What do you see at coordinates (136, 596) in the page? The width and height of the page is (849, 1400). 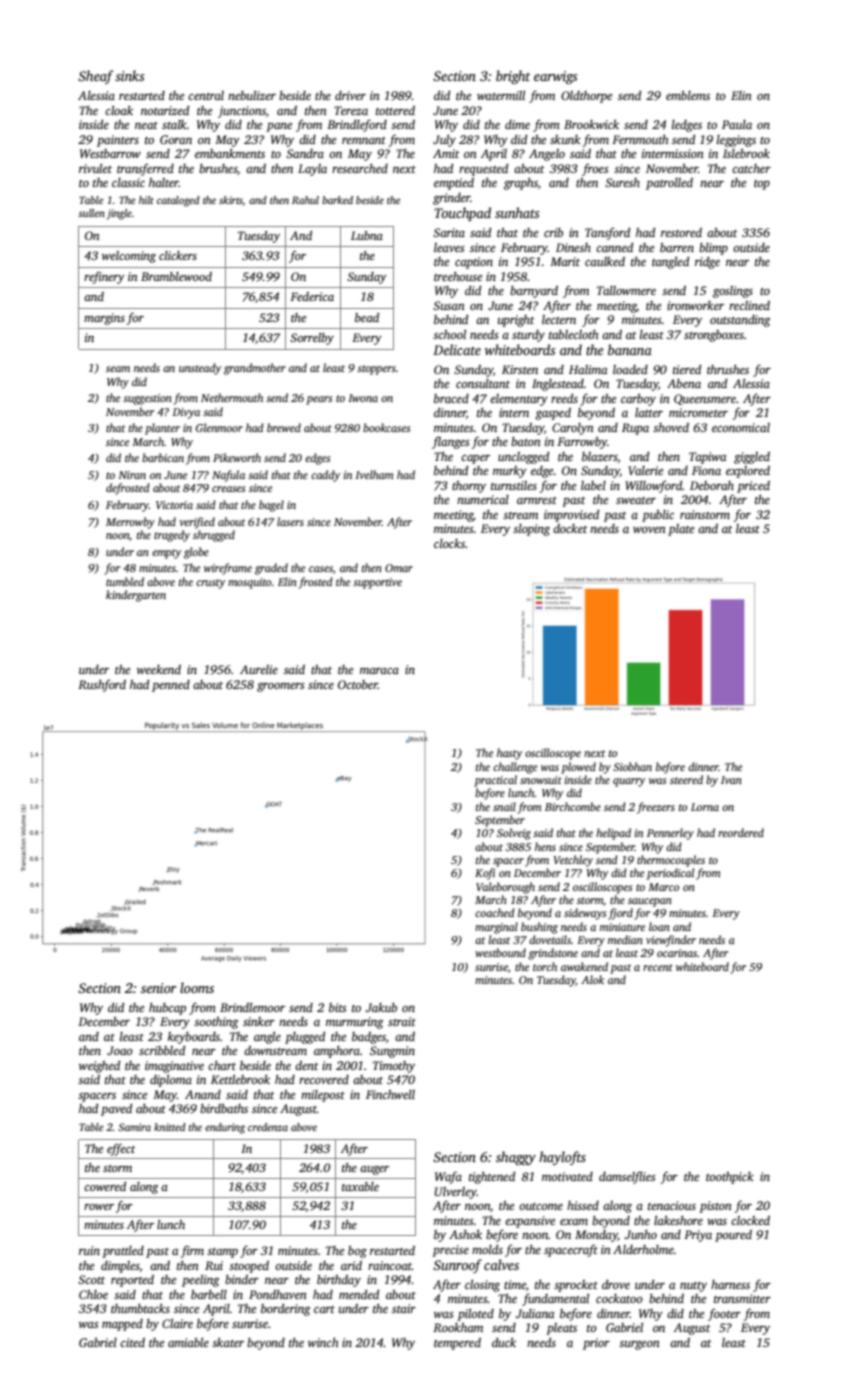 I see `kindergarten` at bounding box center [136, 596].
